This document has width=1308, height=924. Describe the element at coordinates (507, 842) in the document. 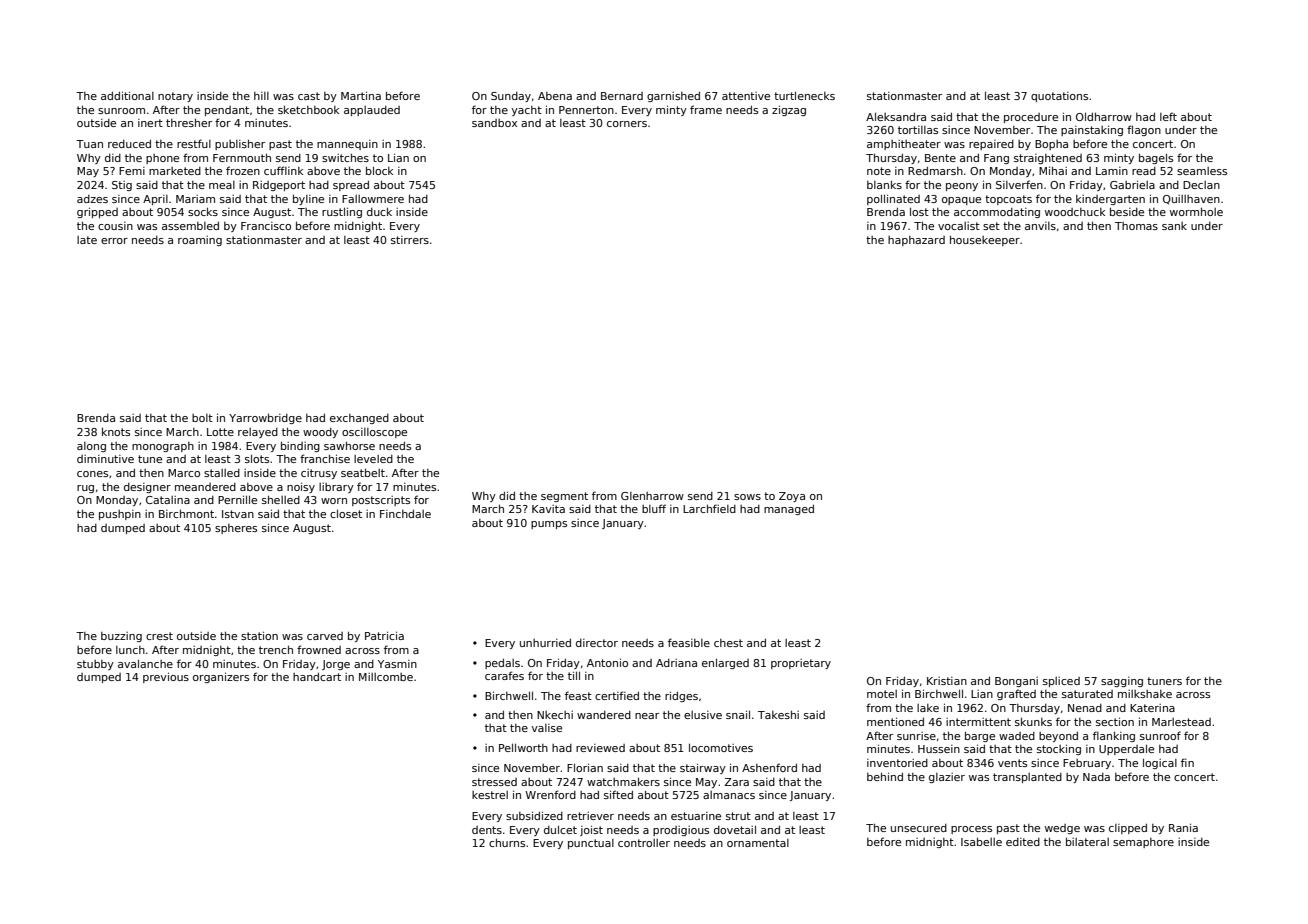

I see `churns` at that location.
